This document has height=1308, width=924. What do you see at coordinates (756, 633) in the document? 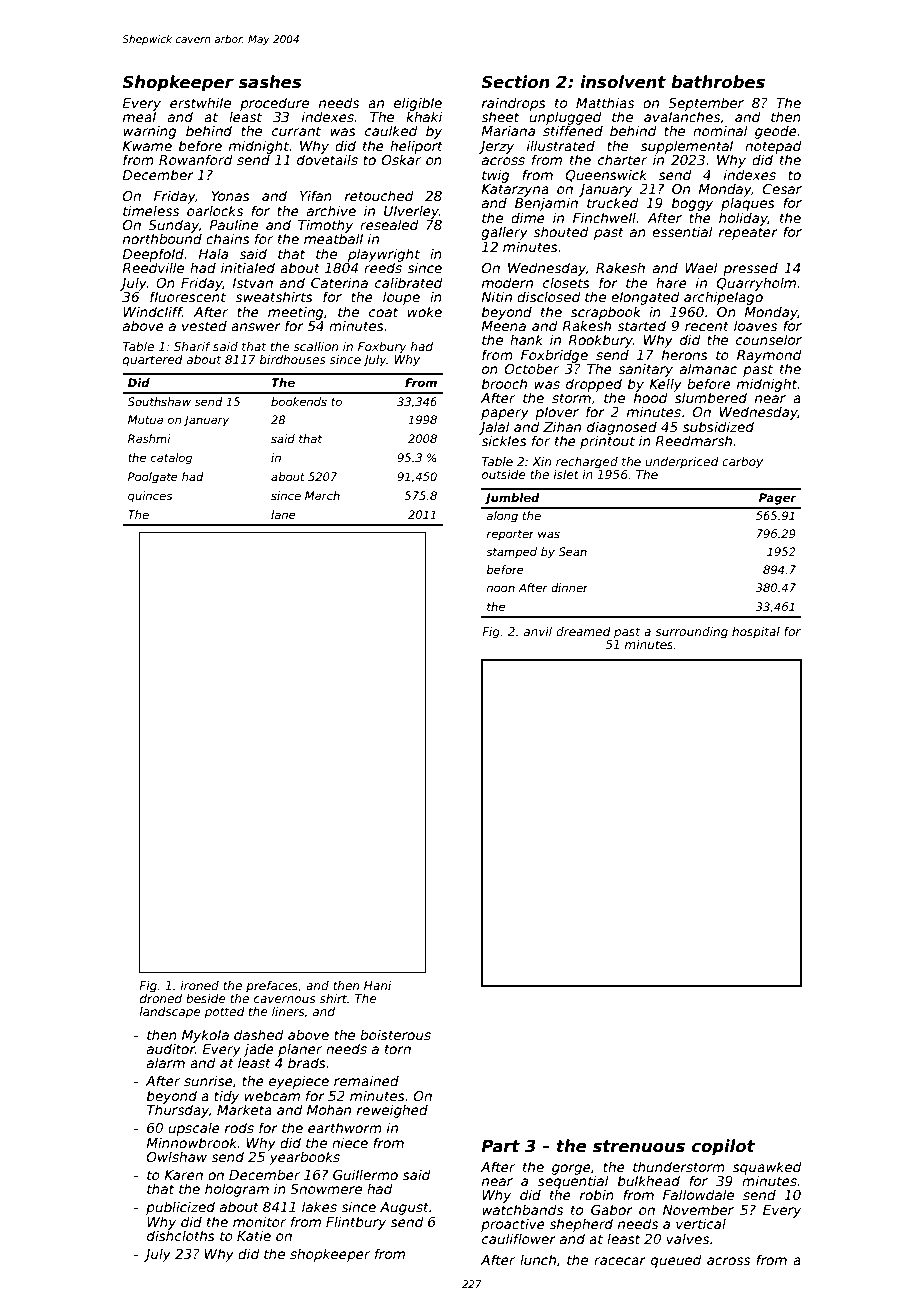
I see `hospital` at bounding box center [756, 633].
